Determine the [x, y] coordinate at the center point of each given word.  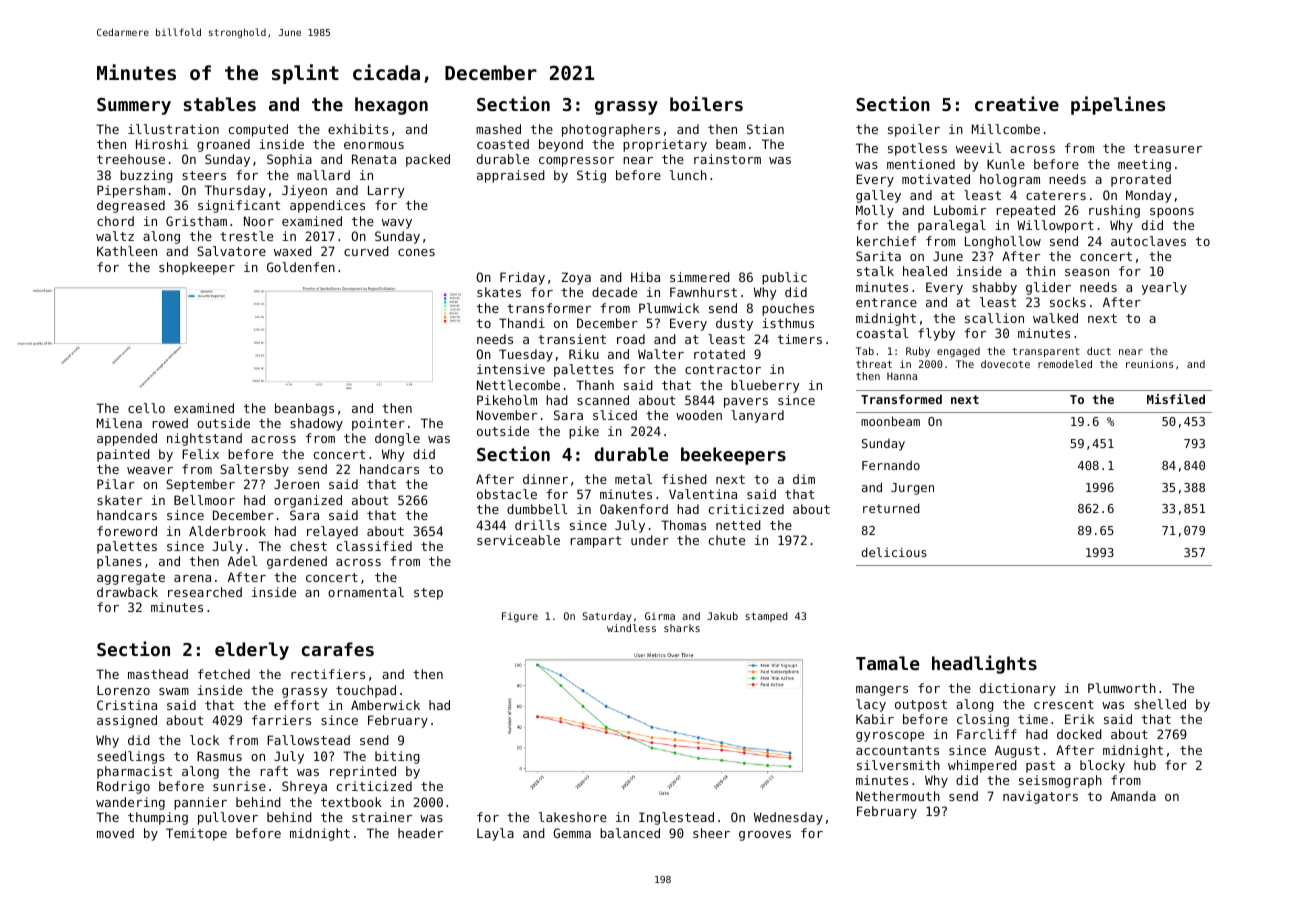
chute [727, 540]
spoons [1172, 213]
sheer [711, 833]
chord [115, 221]
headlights [984, 664]
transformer [549, 308]
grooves [765, 836]
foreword [127, 531]
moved [115, 833]
